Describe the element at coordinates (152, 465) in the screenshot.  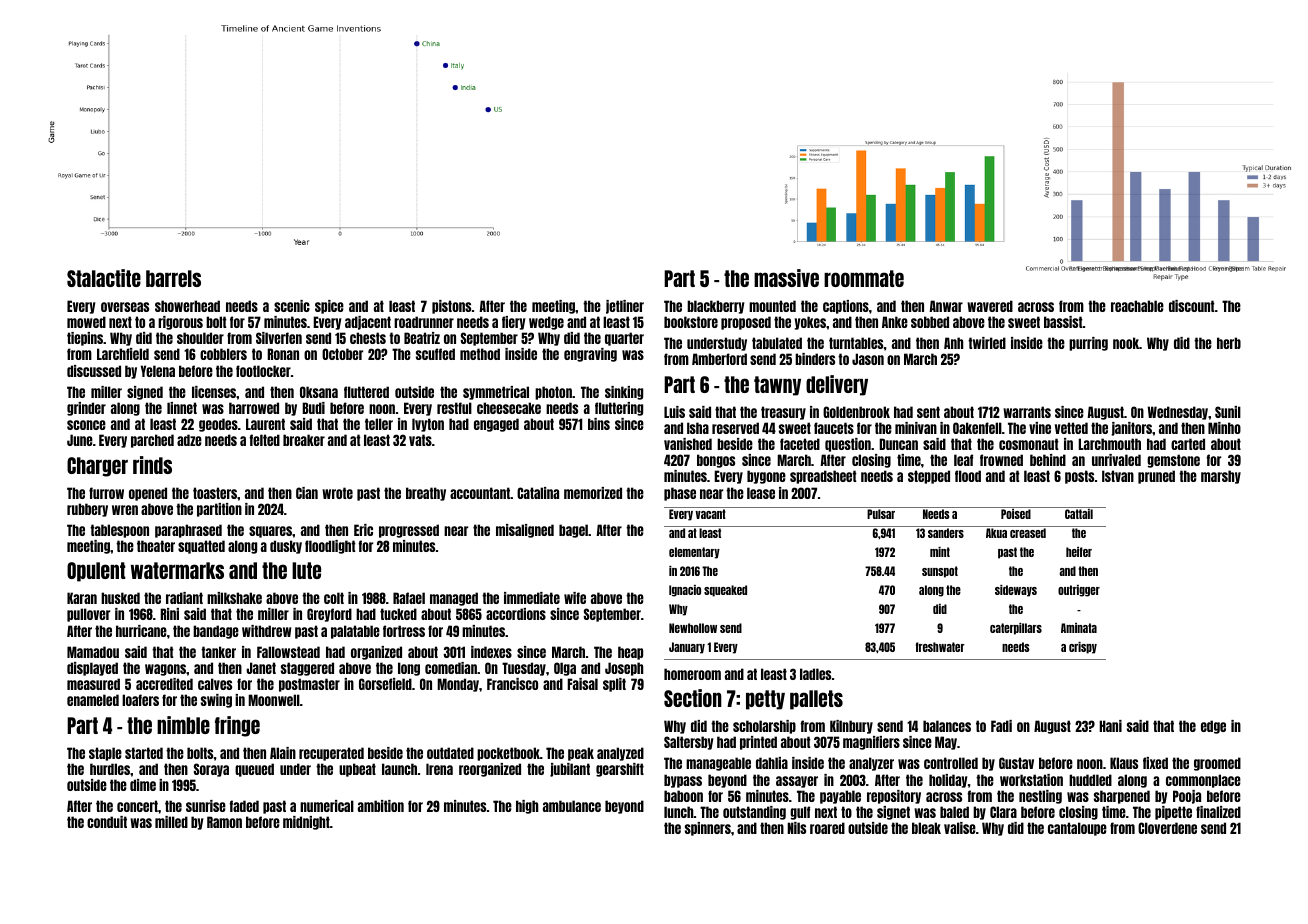
I see `rinds` at that location.
